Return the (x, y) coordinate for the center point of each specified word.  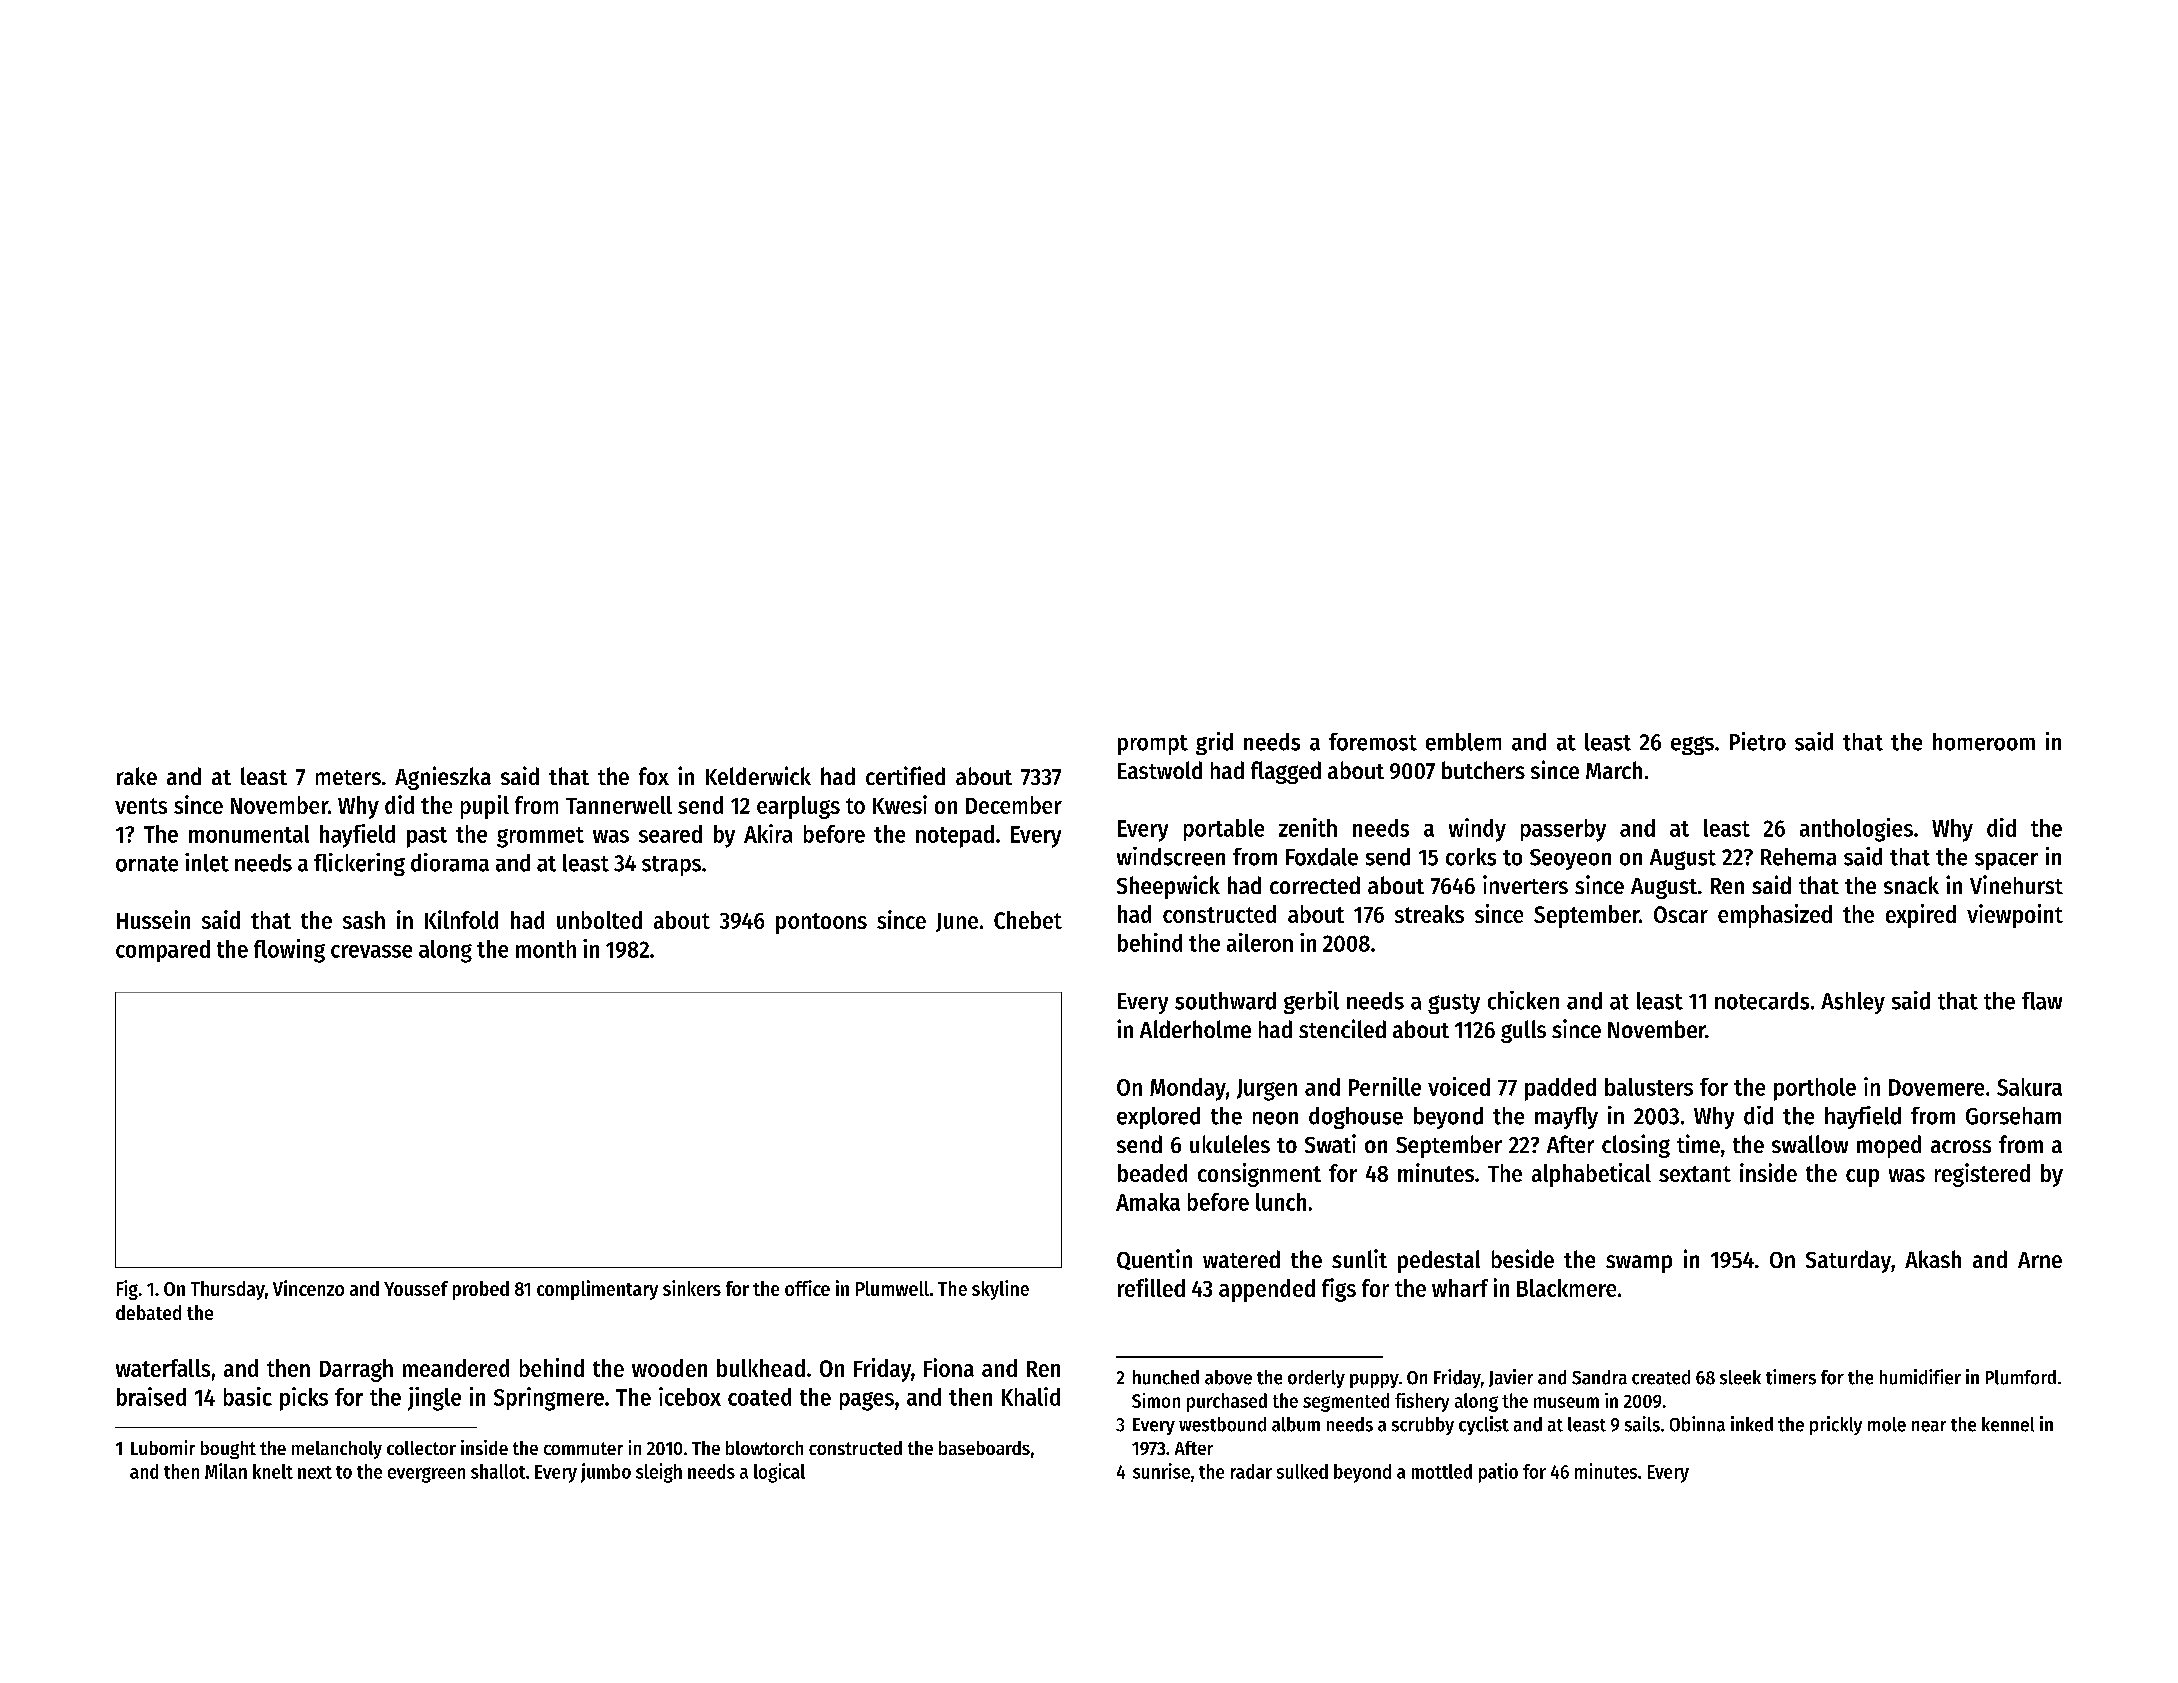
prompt (1153, 745)
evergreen (426, 1475)
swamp (1639, 1264)
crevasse (371, 951)
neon (1275, 1118)
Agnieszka (443, 778)
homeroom (1984, 742)
